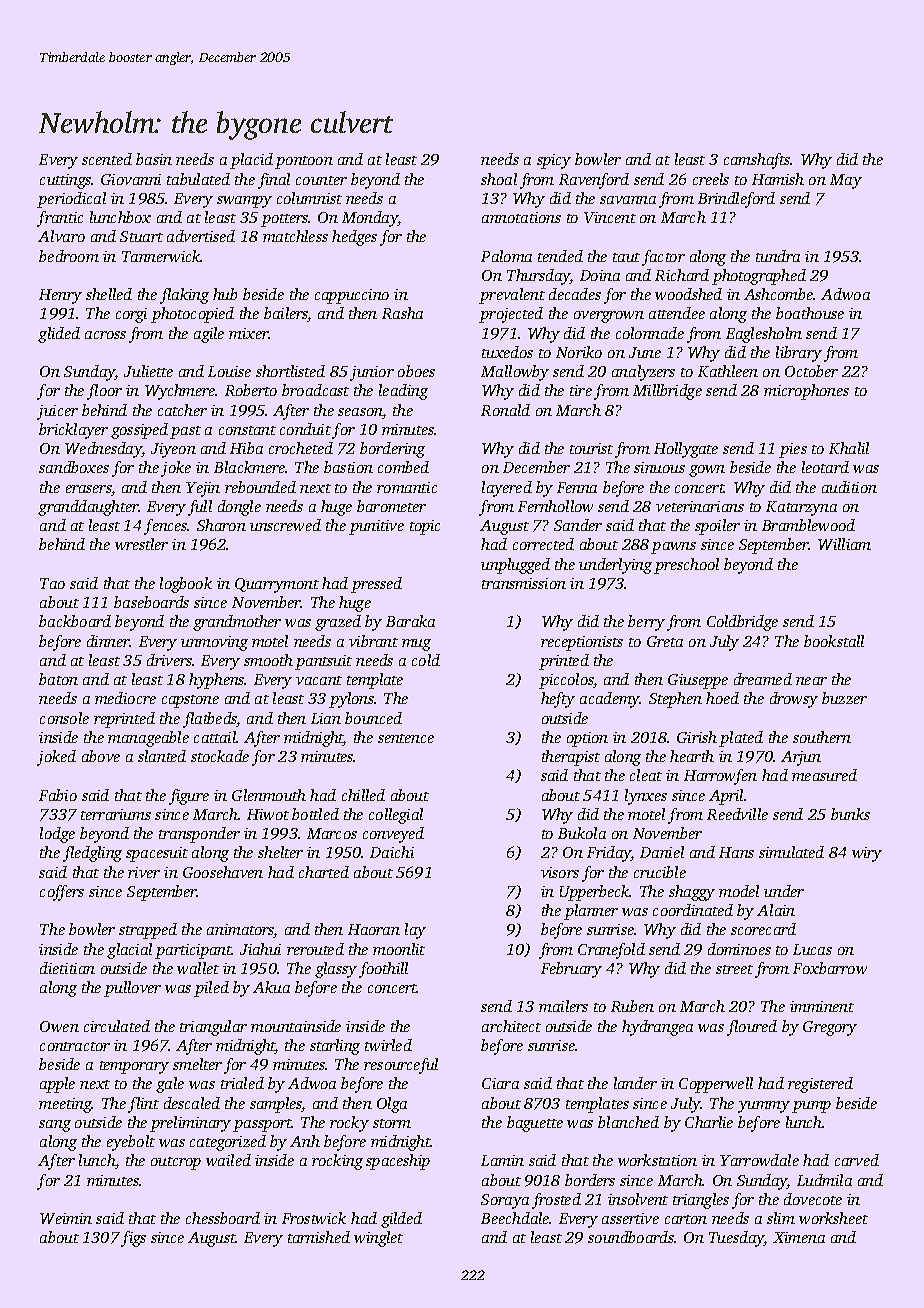  I want to click on Beechdale, so click(515, 1218).
